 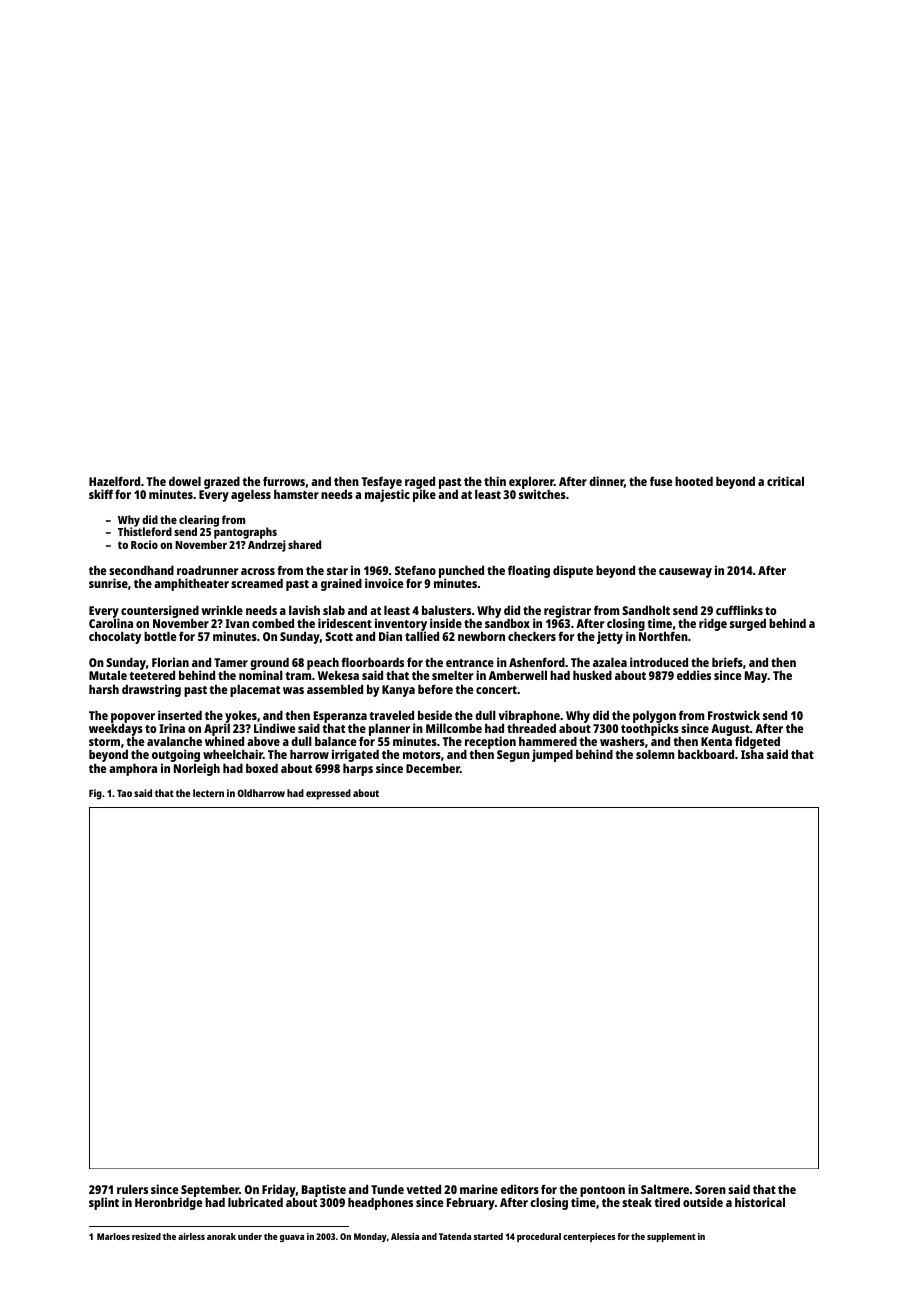 What do you see at coordinates (710, 1189) in the document?
I see `Soren` at bounding box center [710, 1189].
